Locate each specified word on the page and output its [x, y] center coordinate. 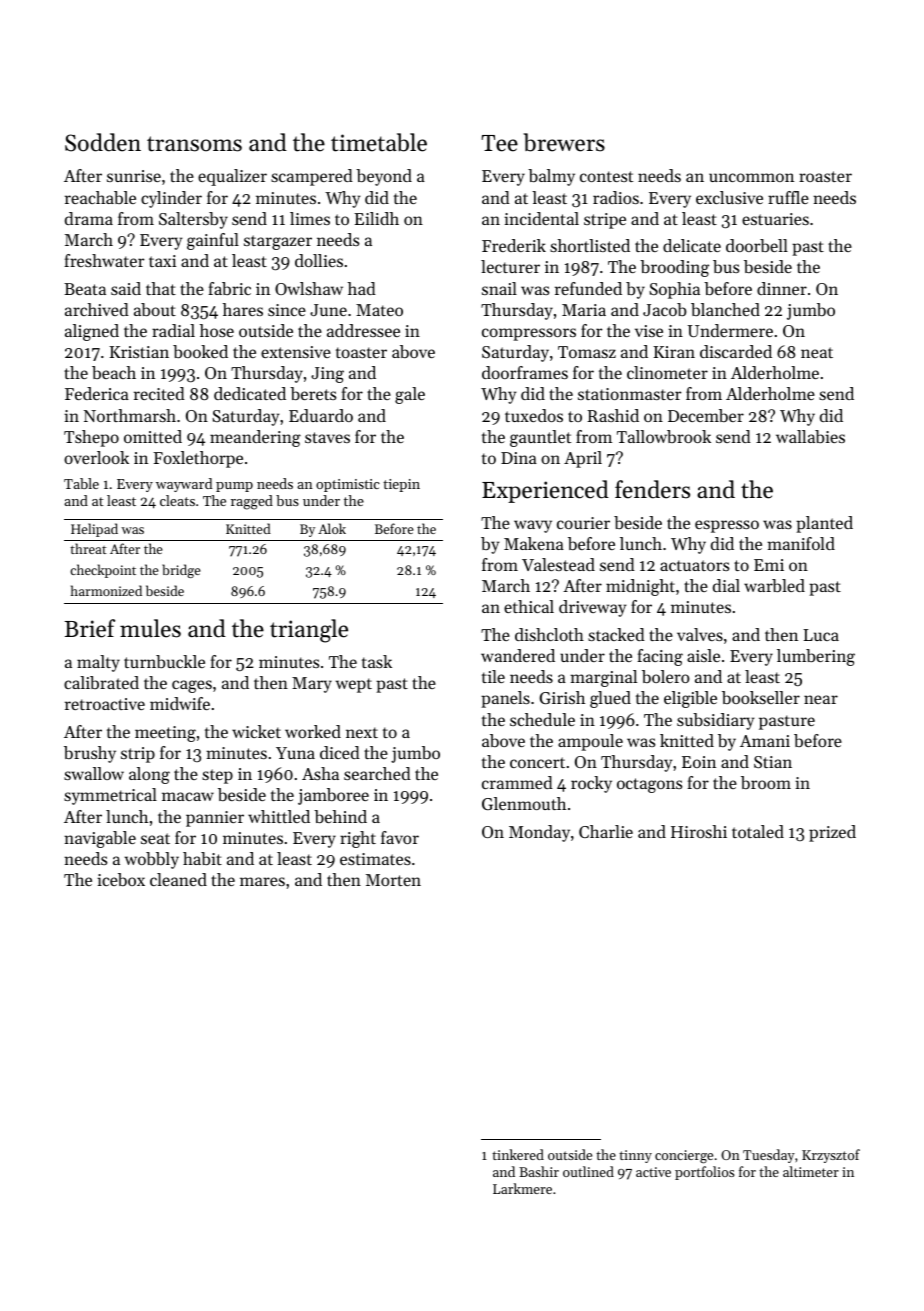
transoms [194, 144]
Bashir [539, 1171]
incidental [541, 218]
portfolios [704, 1173]
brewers [564, 142]
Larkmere [522, 1188]
